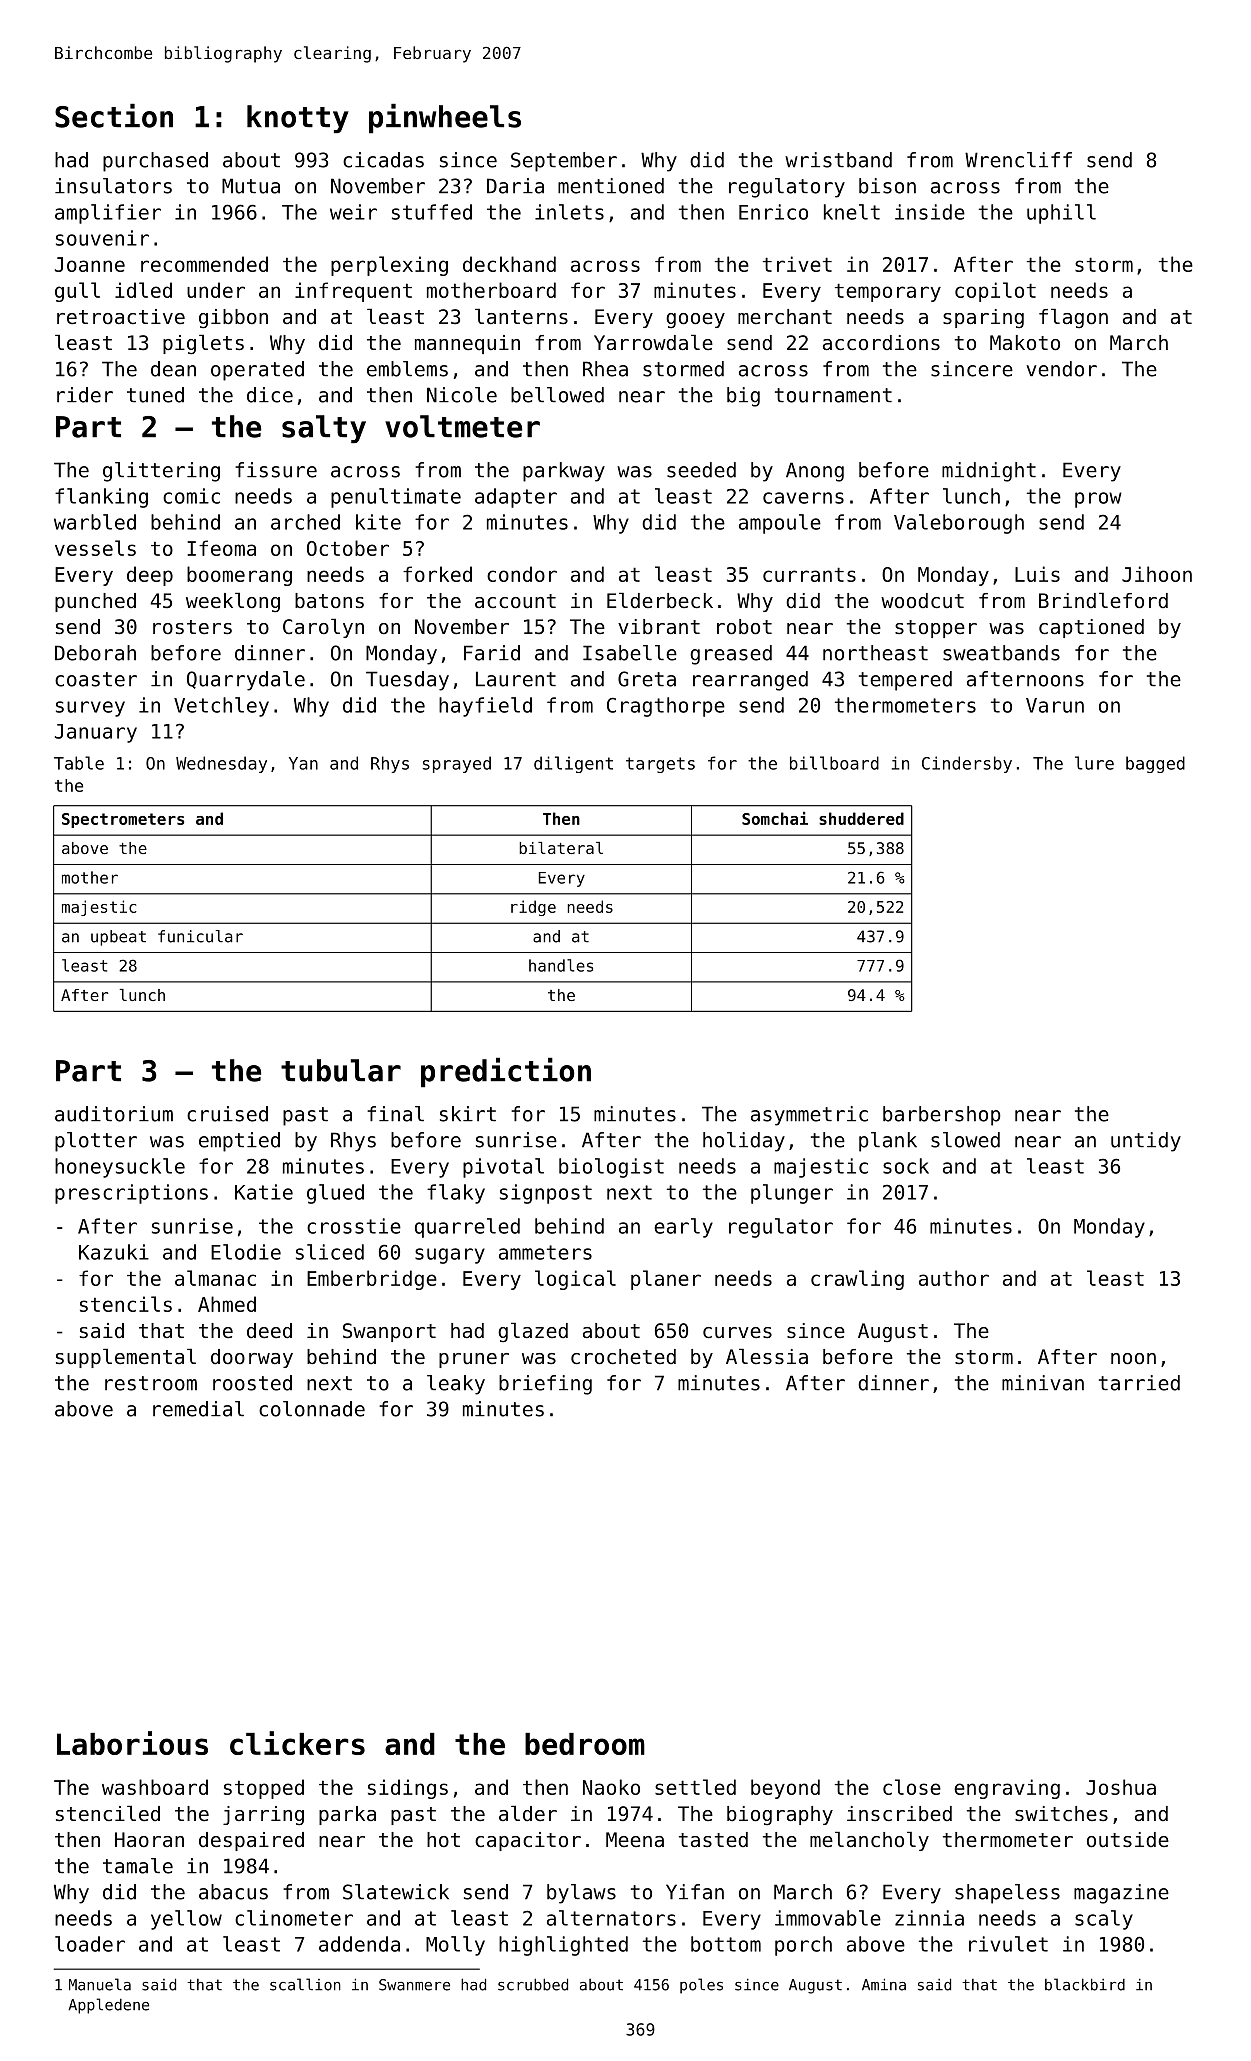 Image resolution: width=1251 pixels, height=2061 pixels. Describe the element at coordinates (954, 1278) in the document. I see `author` at that location.
